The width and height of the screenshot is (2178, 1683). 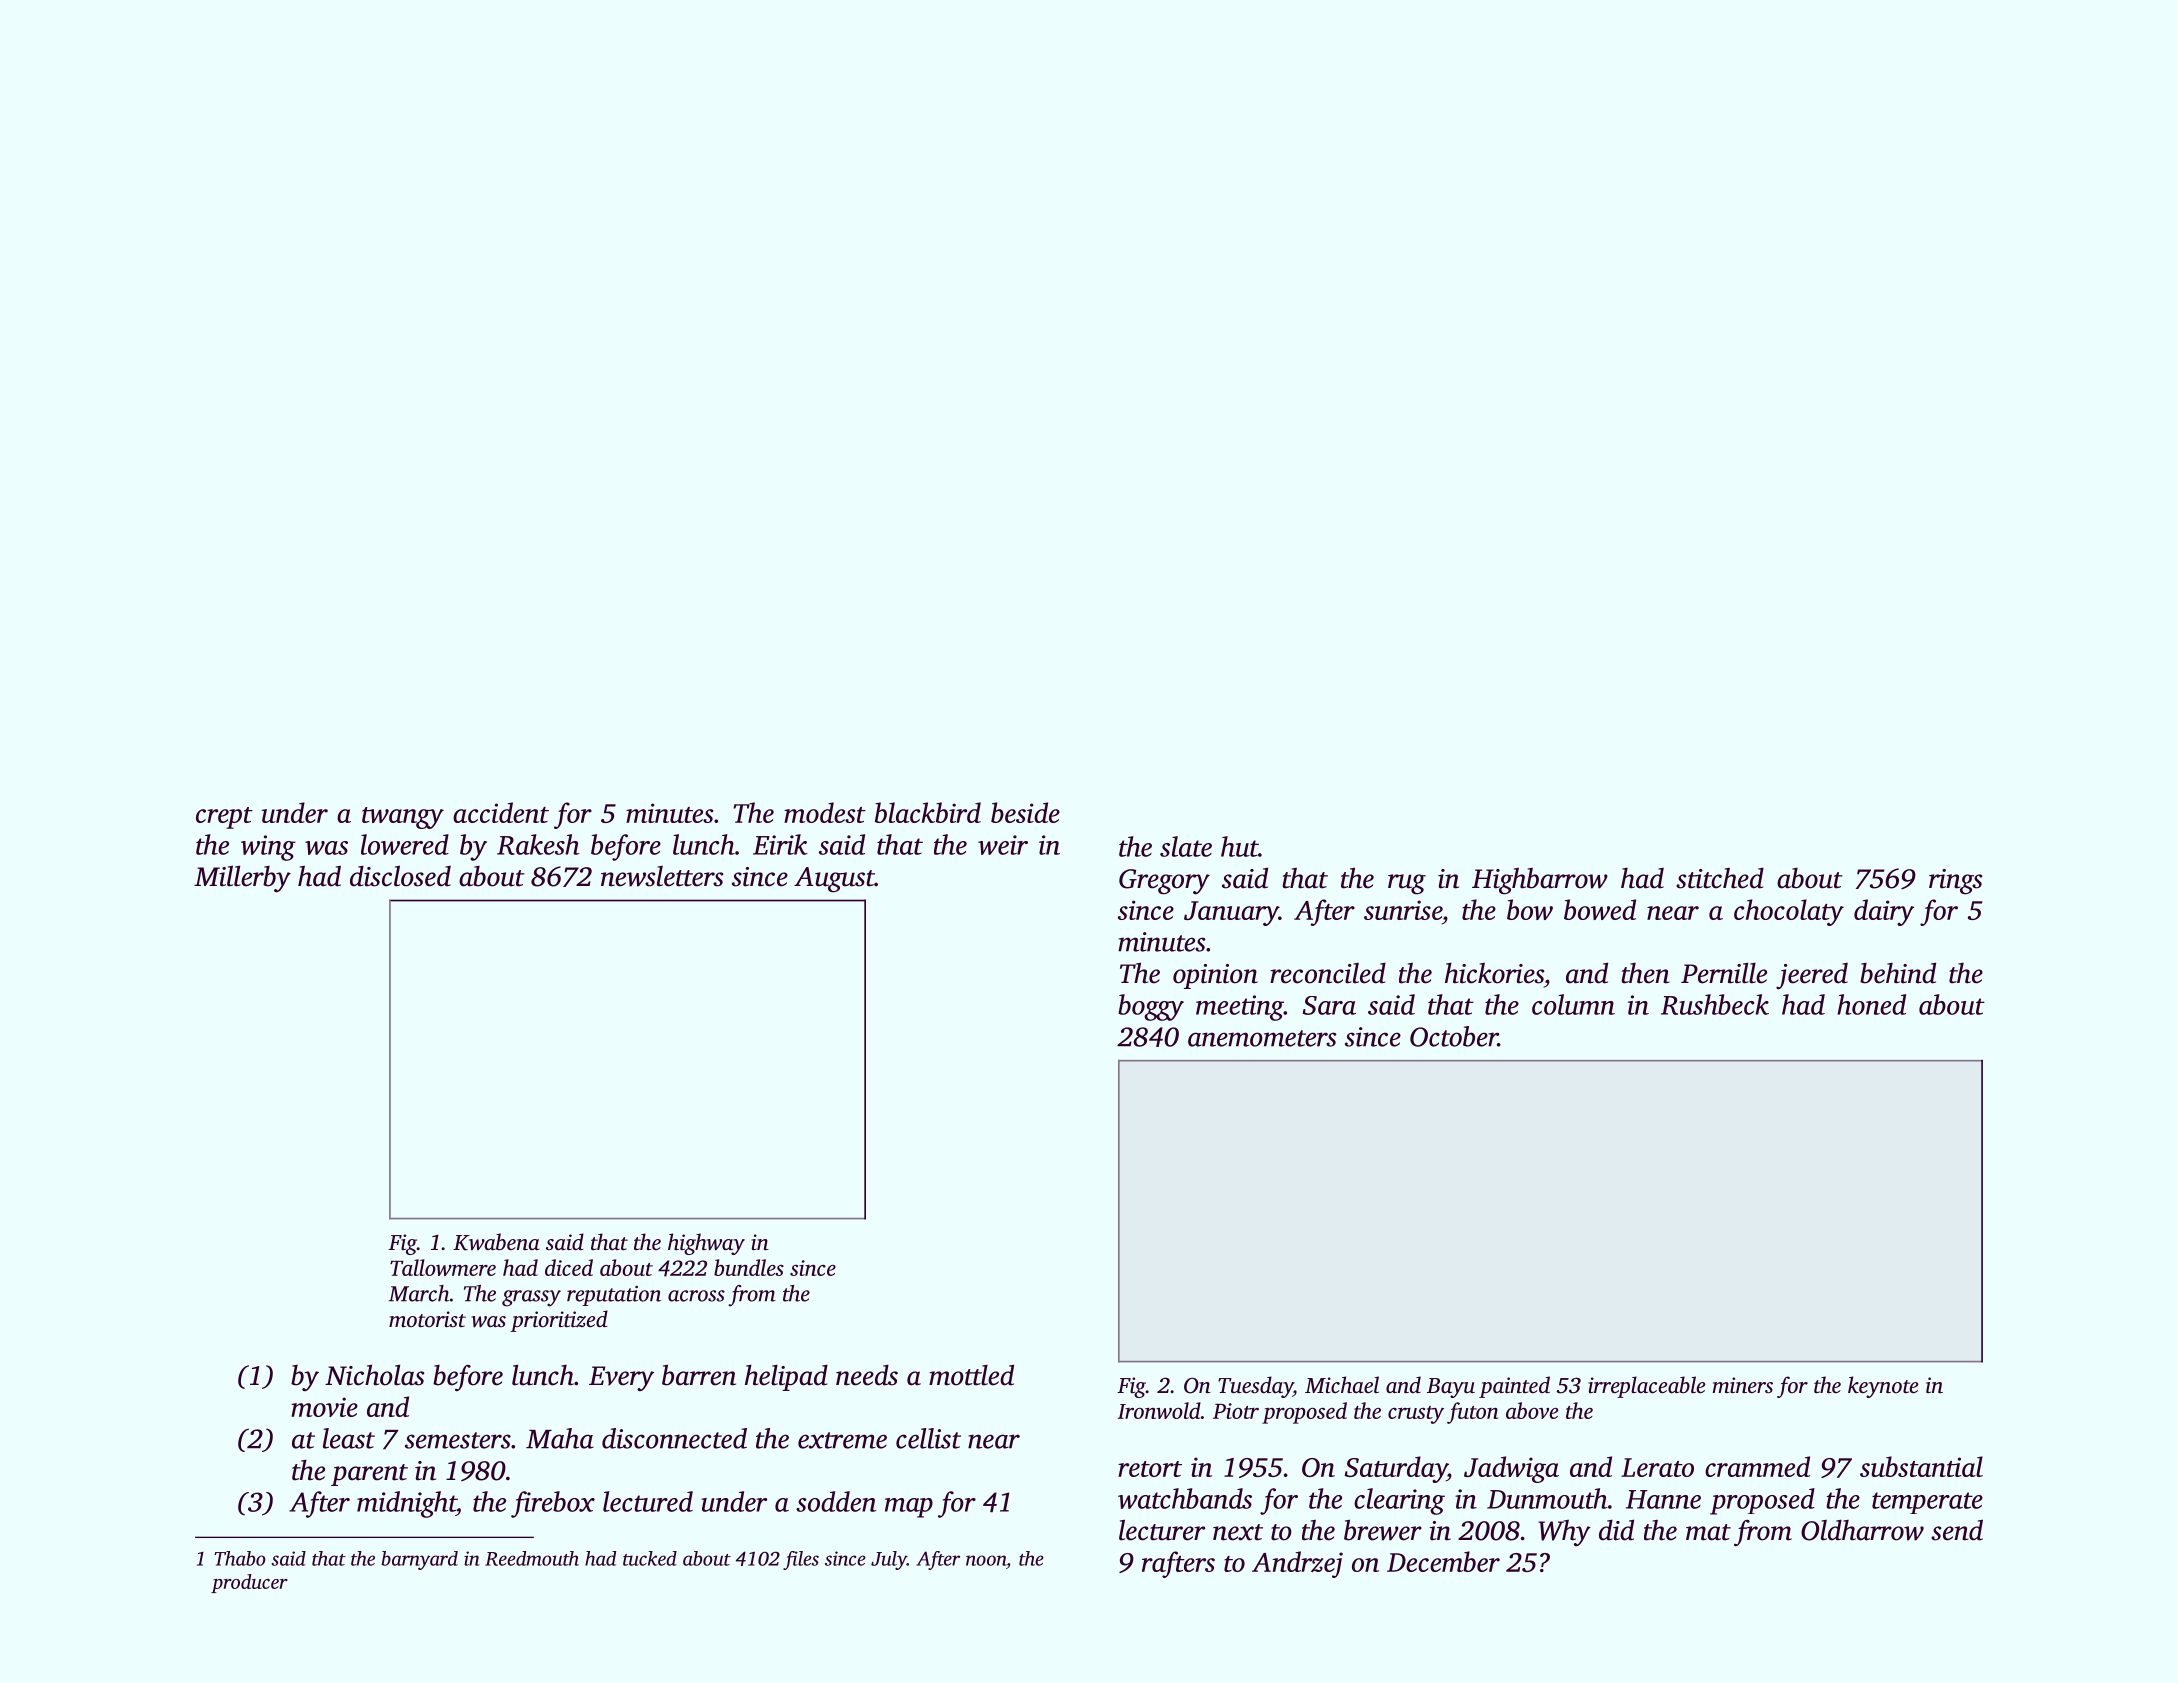 I want to click on stitched, so click(x=1720, y=878).
